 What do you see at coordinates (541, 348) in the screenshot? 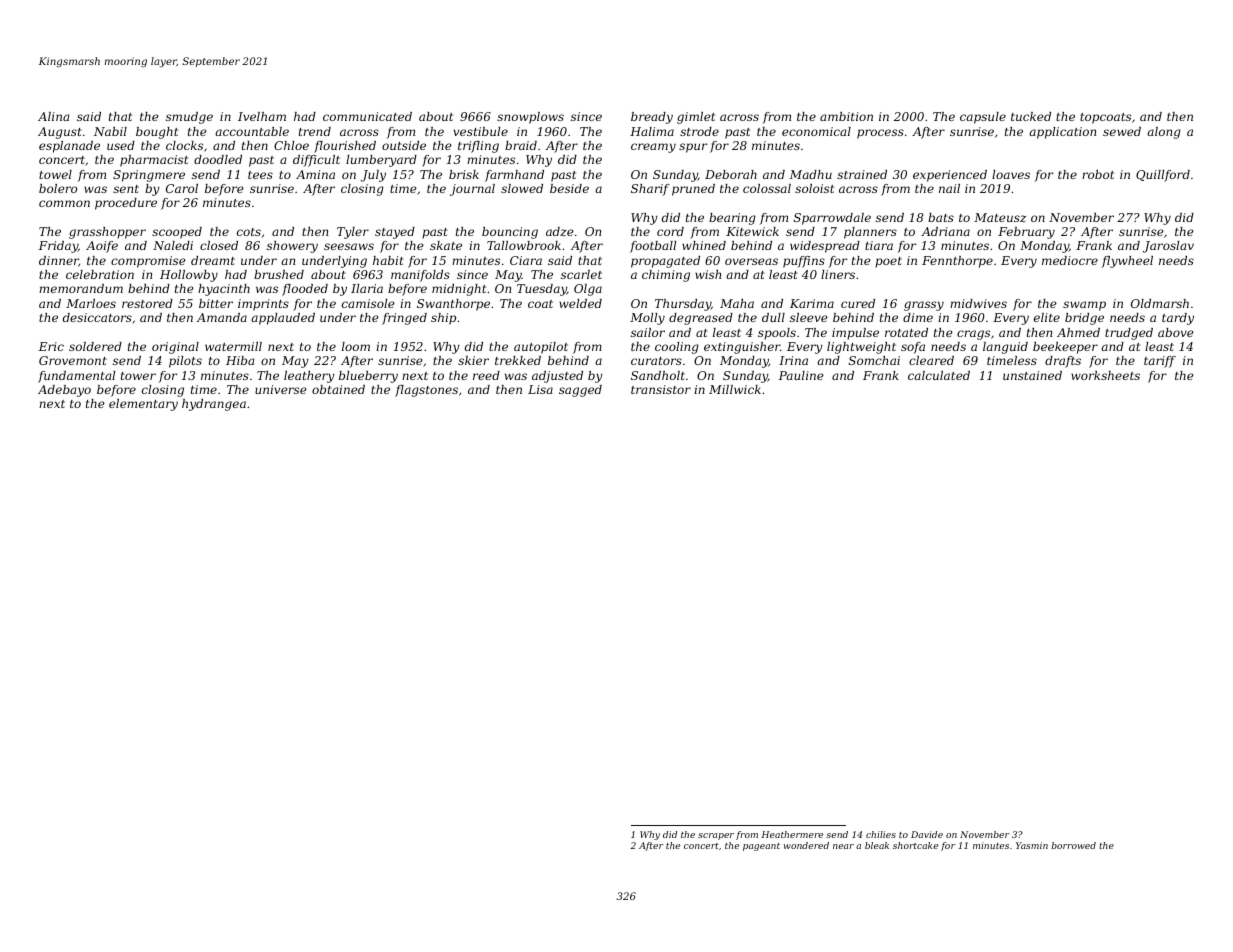
I see `autopilot` at bounding box center [541, 348].
